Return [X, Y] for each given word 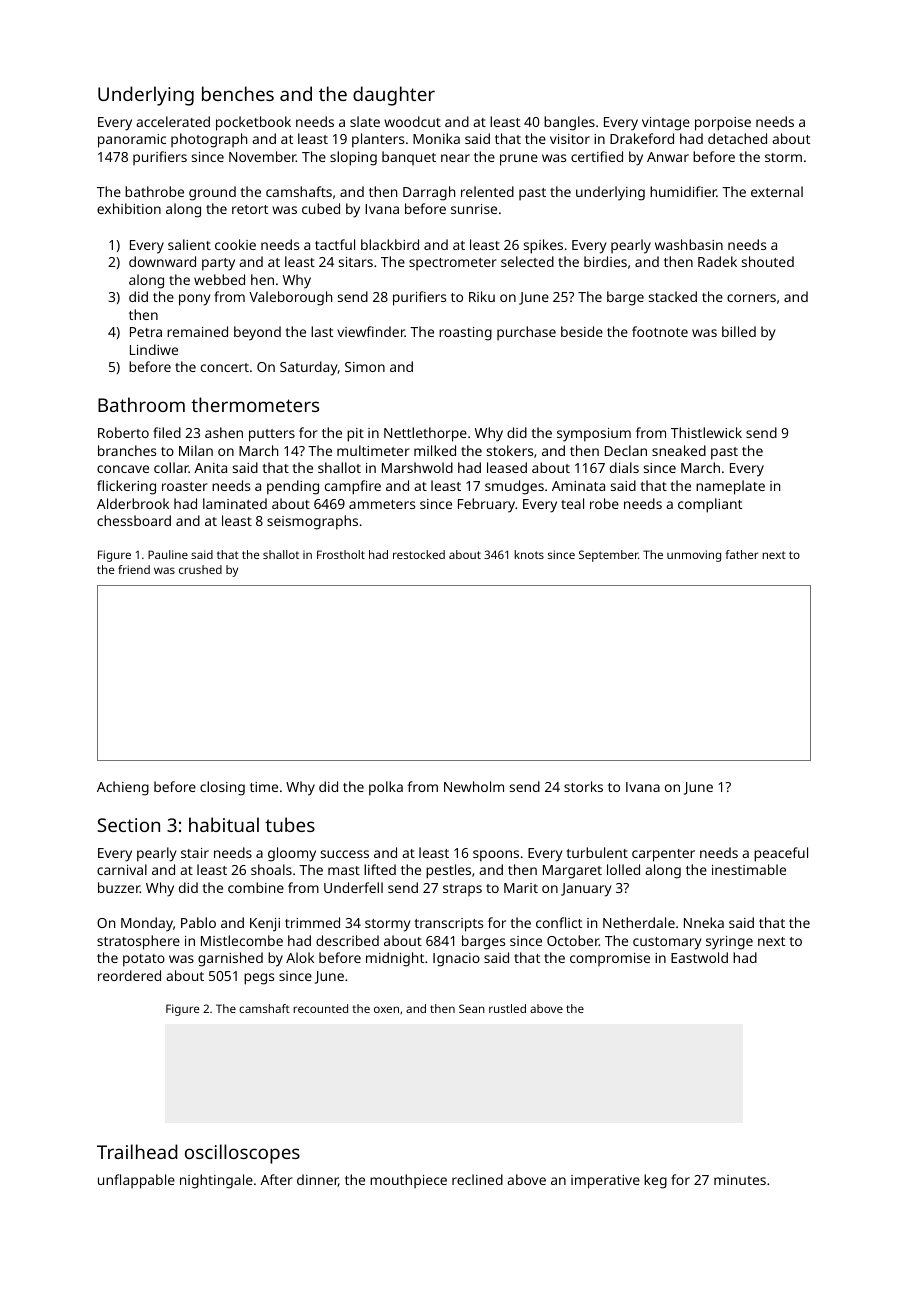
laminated [235, 503]
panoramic [132, 141]
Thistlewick [706, 432]
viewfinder [371, 331]
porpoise [723, 124]
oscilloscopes [242, 1154]
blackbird [390, 244]
